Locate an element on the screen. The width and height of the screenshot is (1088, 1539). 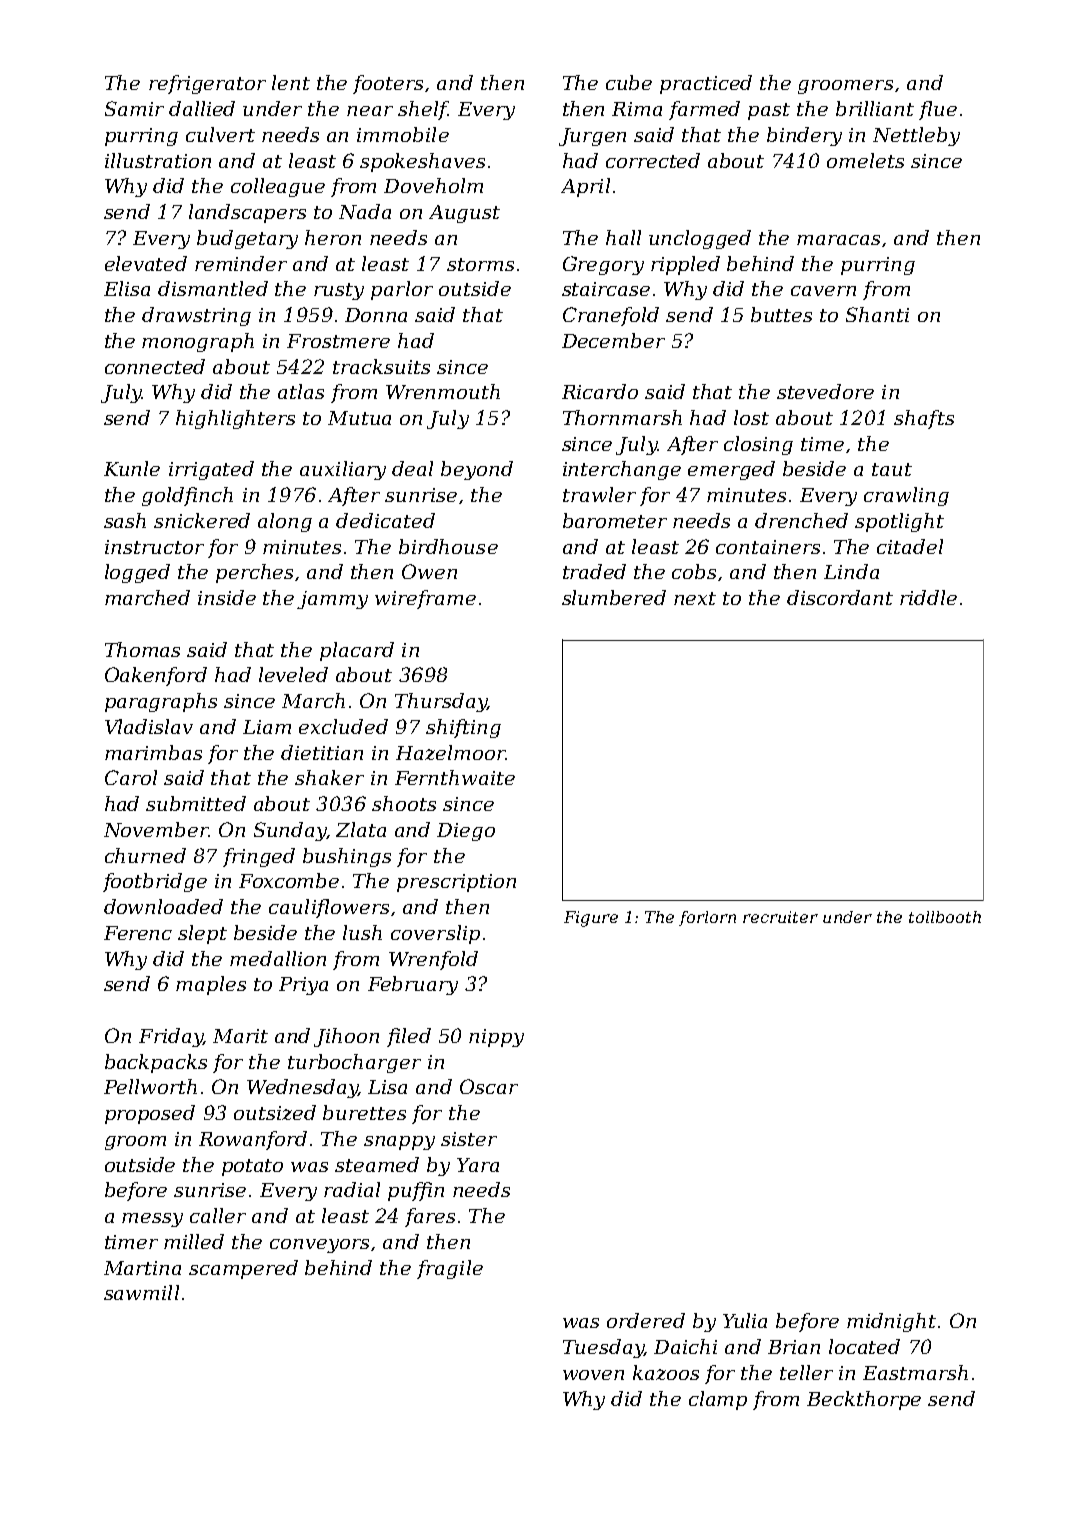
sister is located at coordinates (469, 1139).
